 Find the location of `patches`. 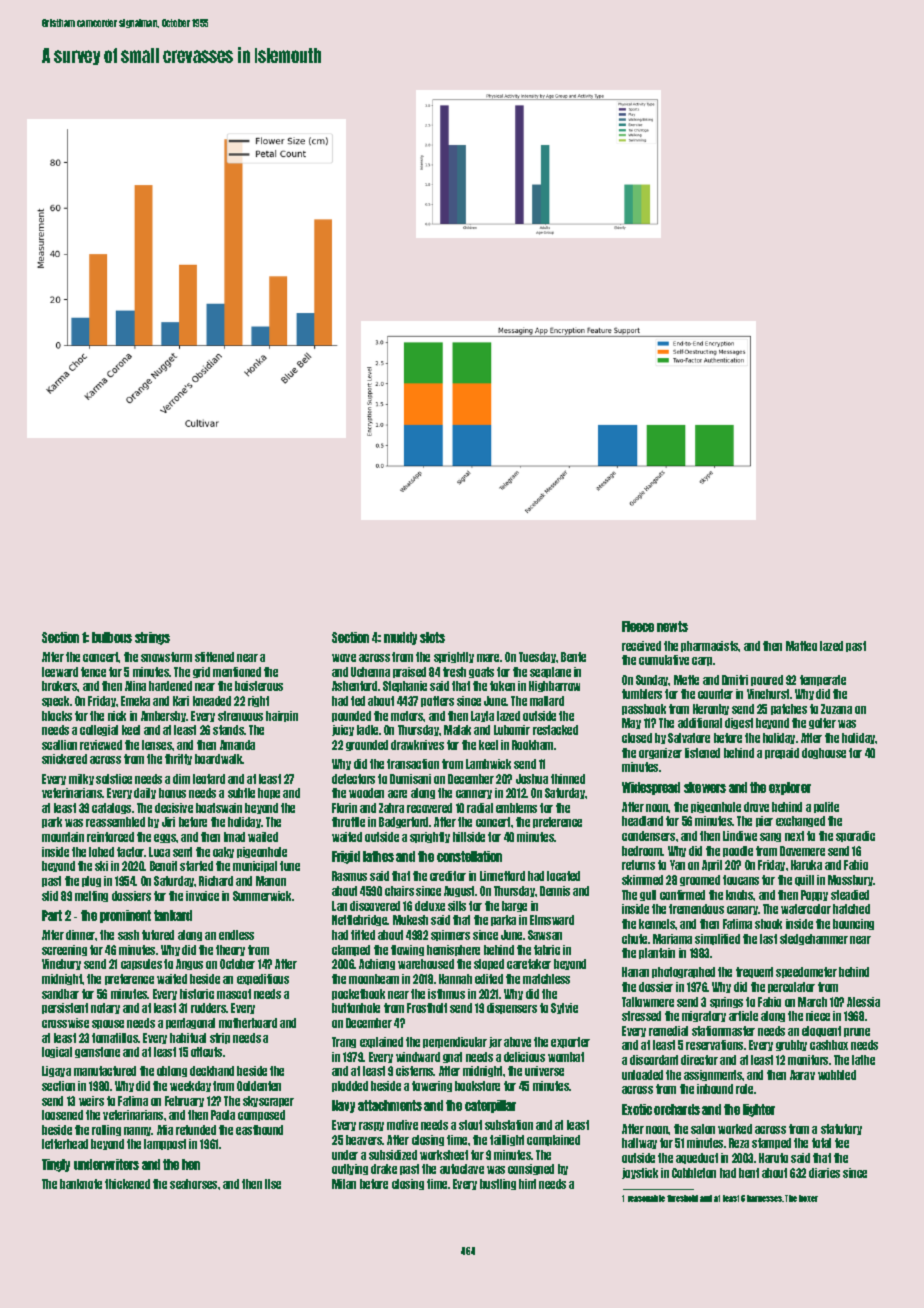

patches is located at coordinates (789, 709).
